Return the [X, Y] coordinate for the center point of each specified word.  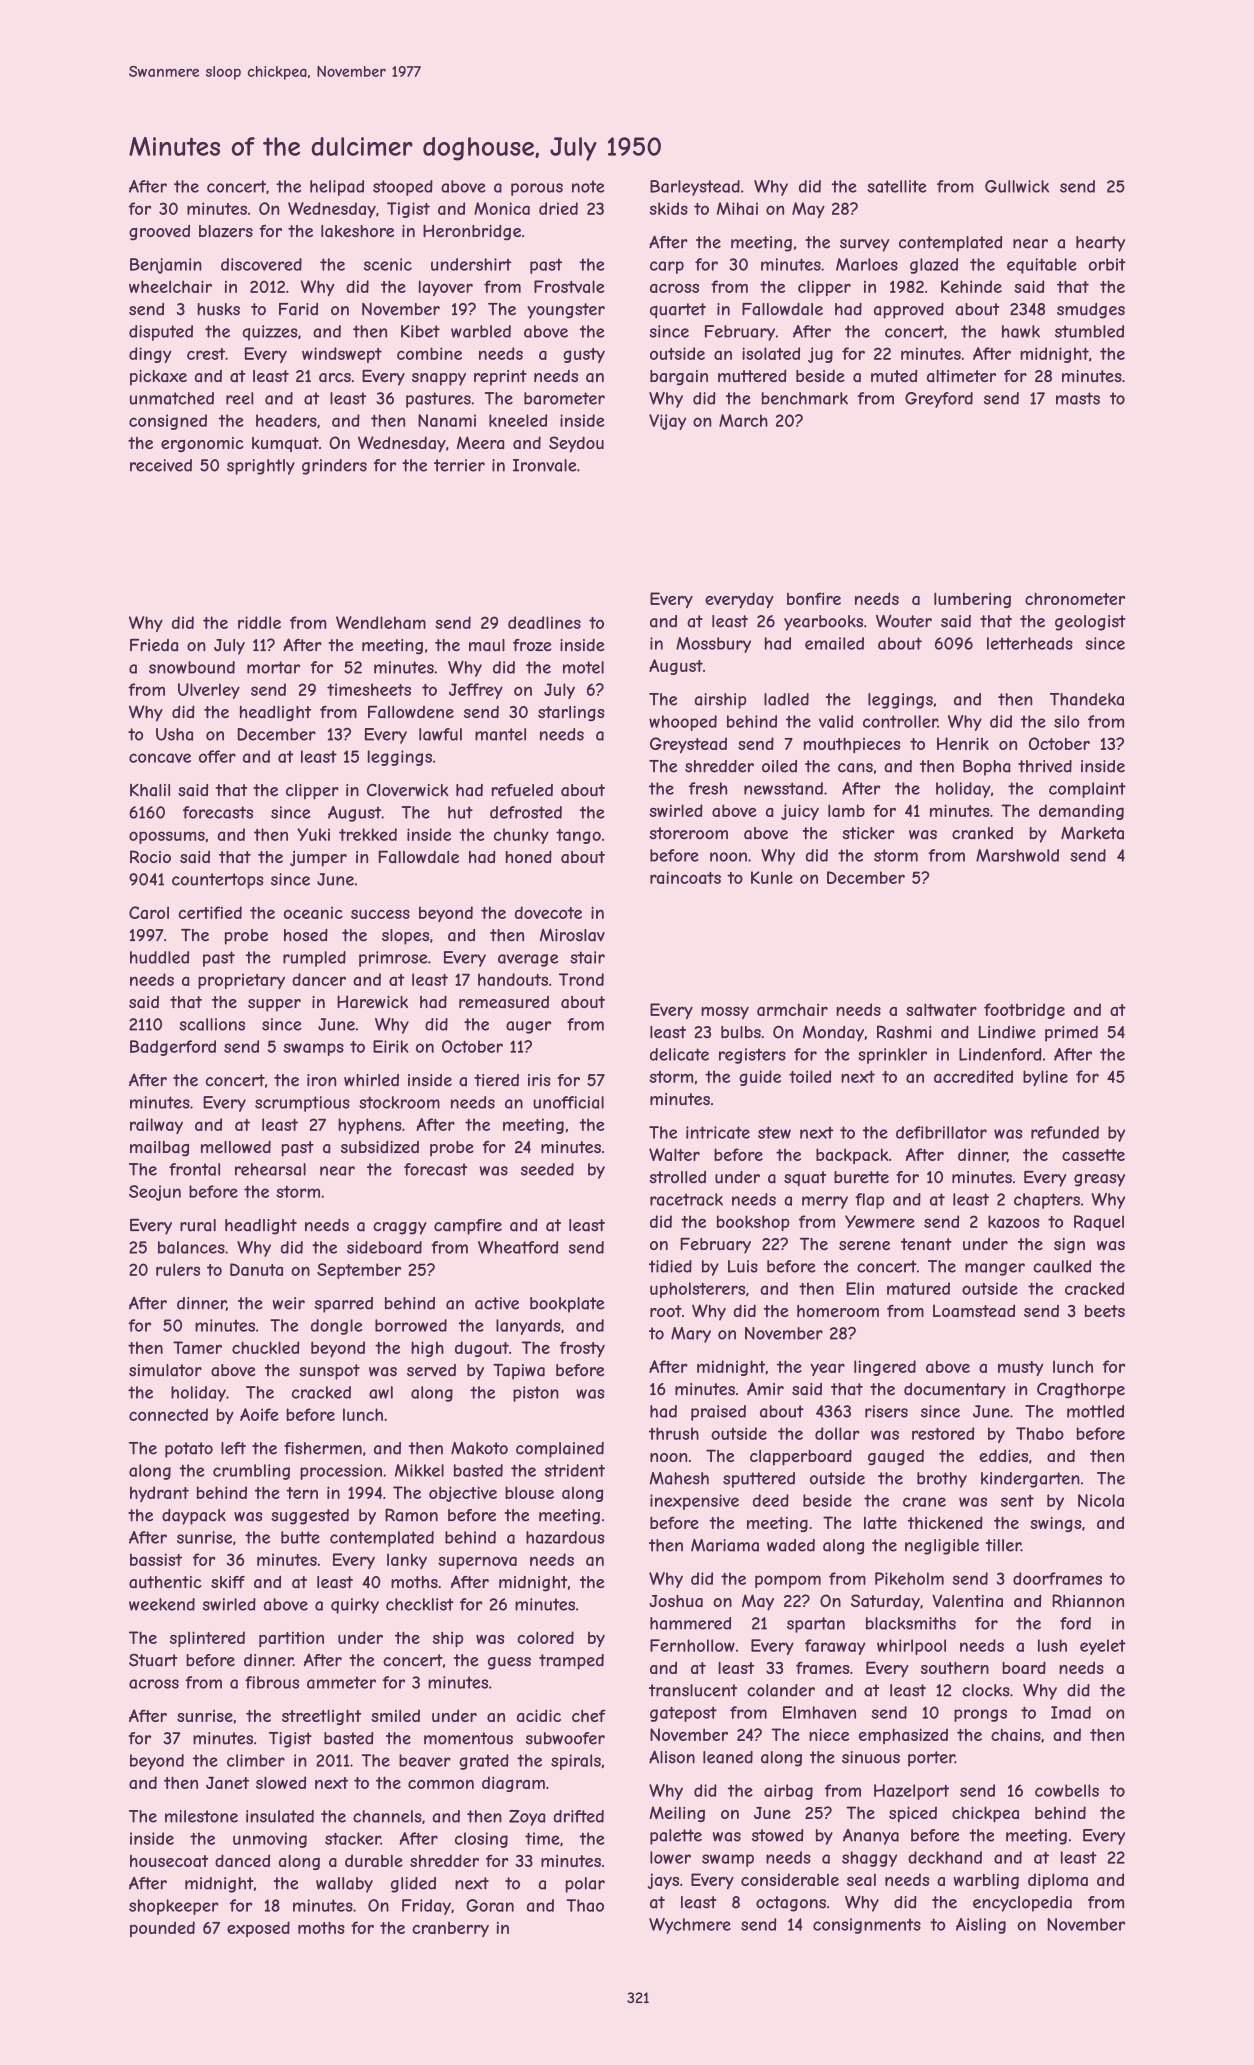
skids [668, 208]
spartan [816, 1625]
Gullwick [1017, 186]
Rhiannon [1088, 1601]
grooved [159, 233]
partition [291, 1639]
